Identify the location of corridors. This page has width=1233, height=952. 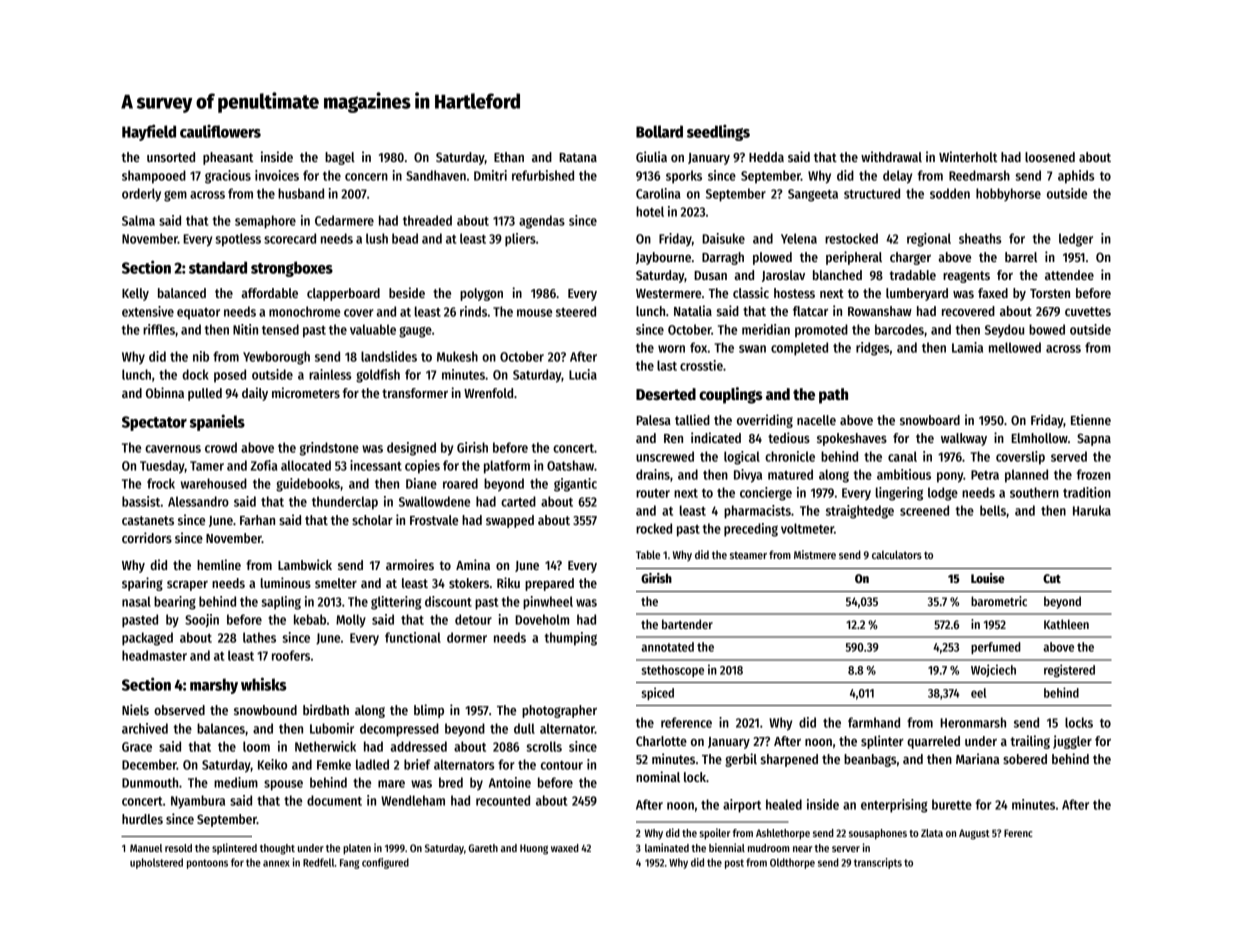
(147, 537).
